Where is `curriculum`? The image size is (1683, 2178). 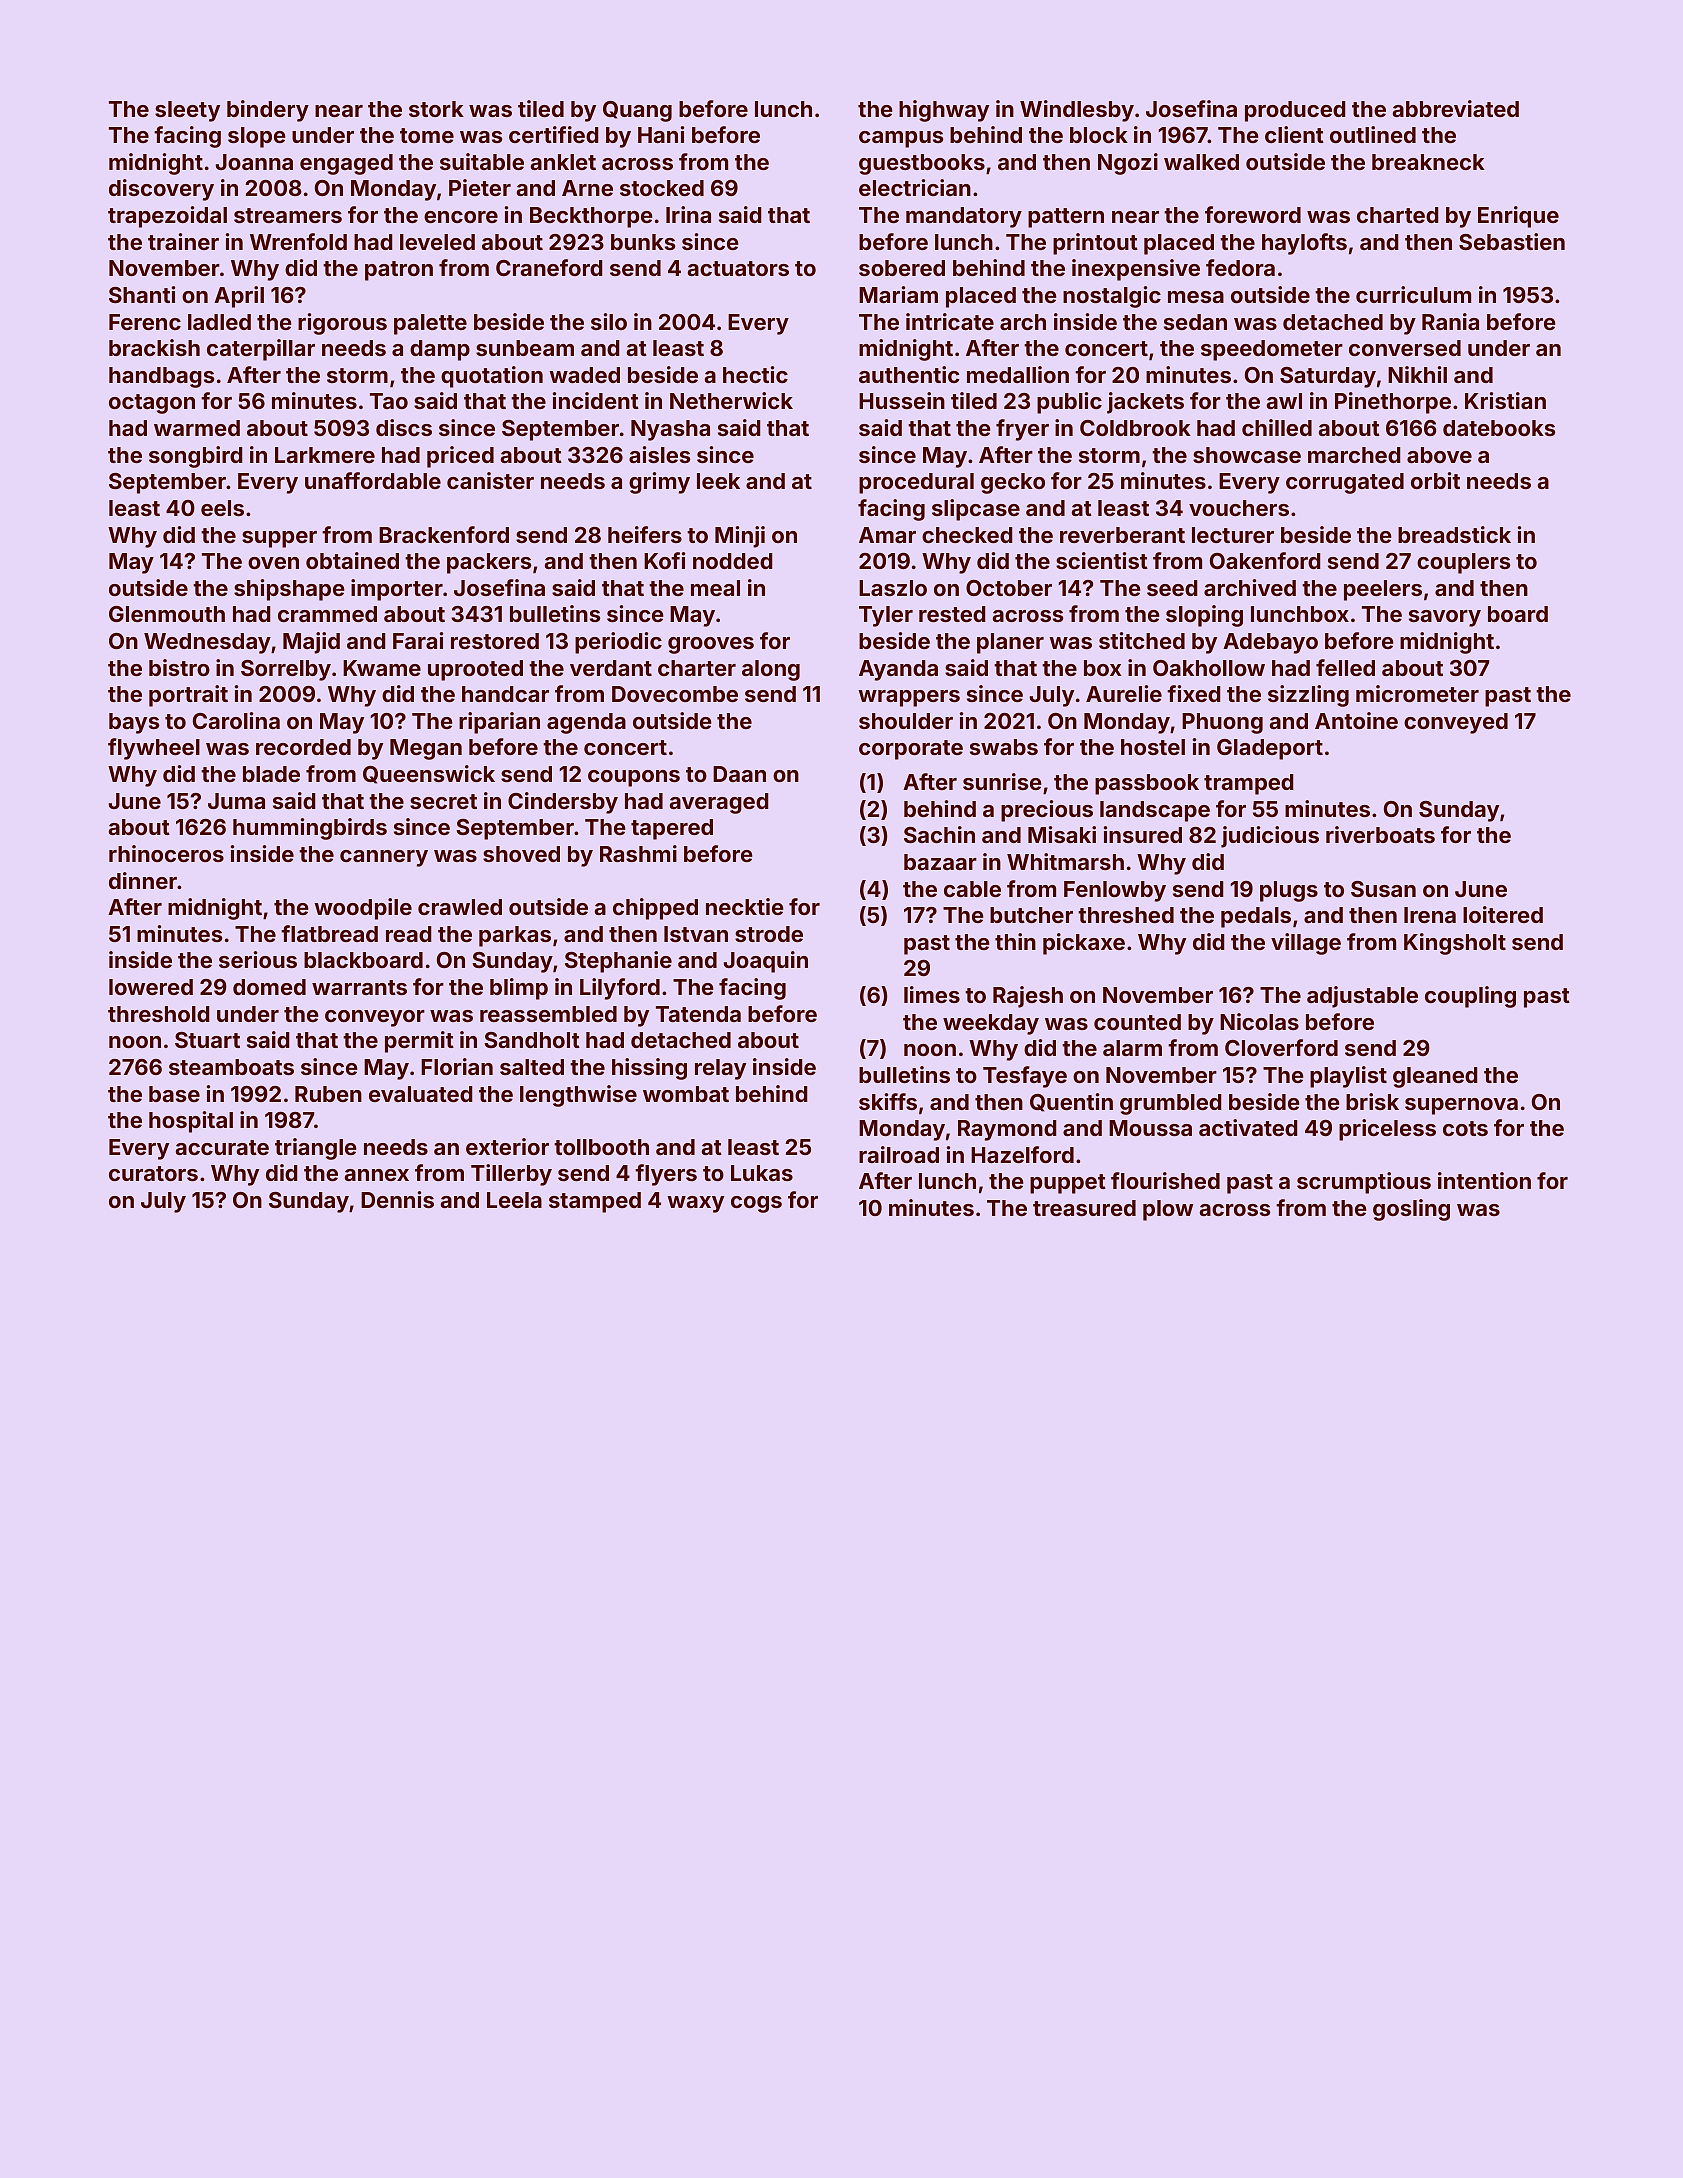
curriculum is located at coordinates (1413, 294).
